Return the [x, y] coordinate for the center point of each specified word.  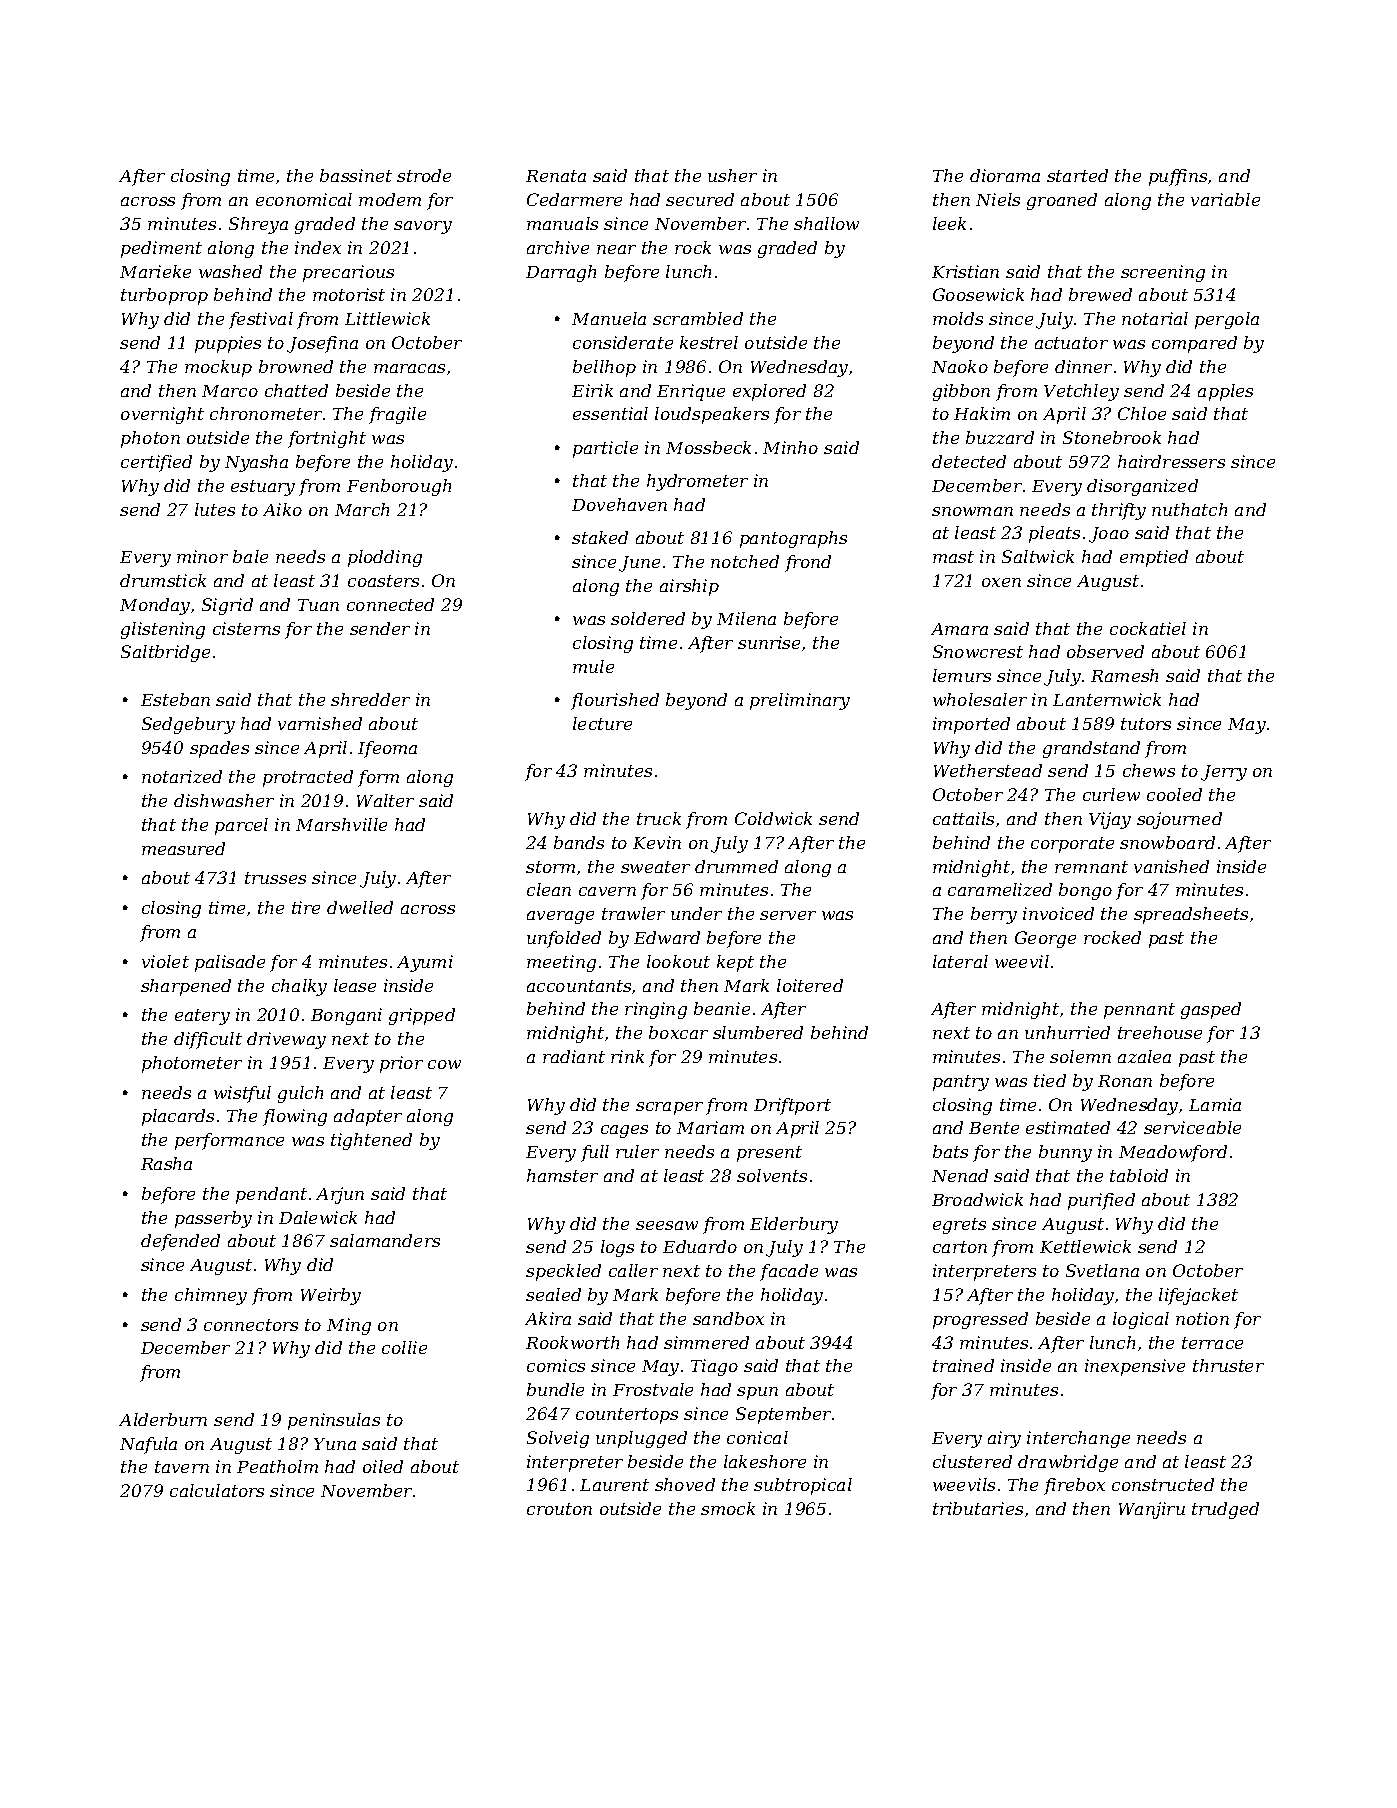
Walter [385, 800]
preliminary [800, 701]
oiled [383, 1466]
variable [1225, 199]
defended [180, 1242]
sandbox [728, 1318]
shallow [826, 223]
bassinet [356, 175]
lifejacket [1198, 1296]
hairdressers [1171, 461]
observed [1105, 651]
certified [156, 463]
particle [605, 449]
